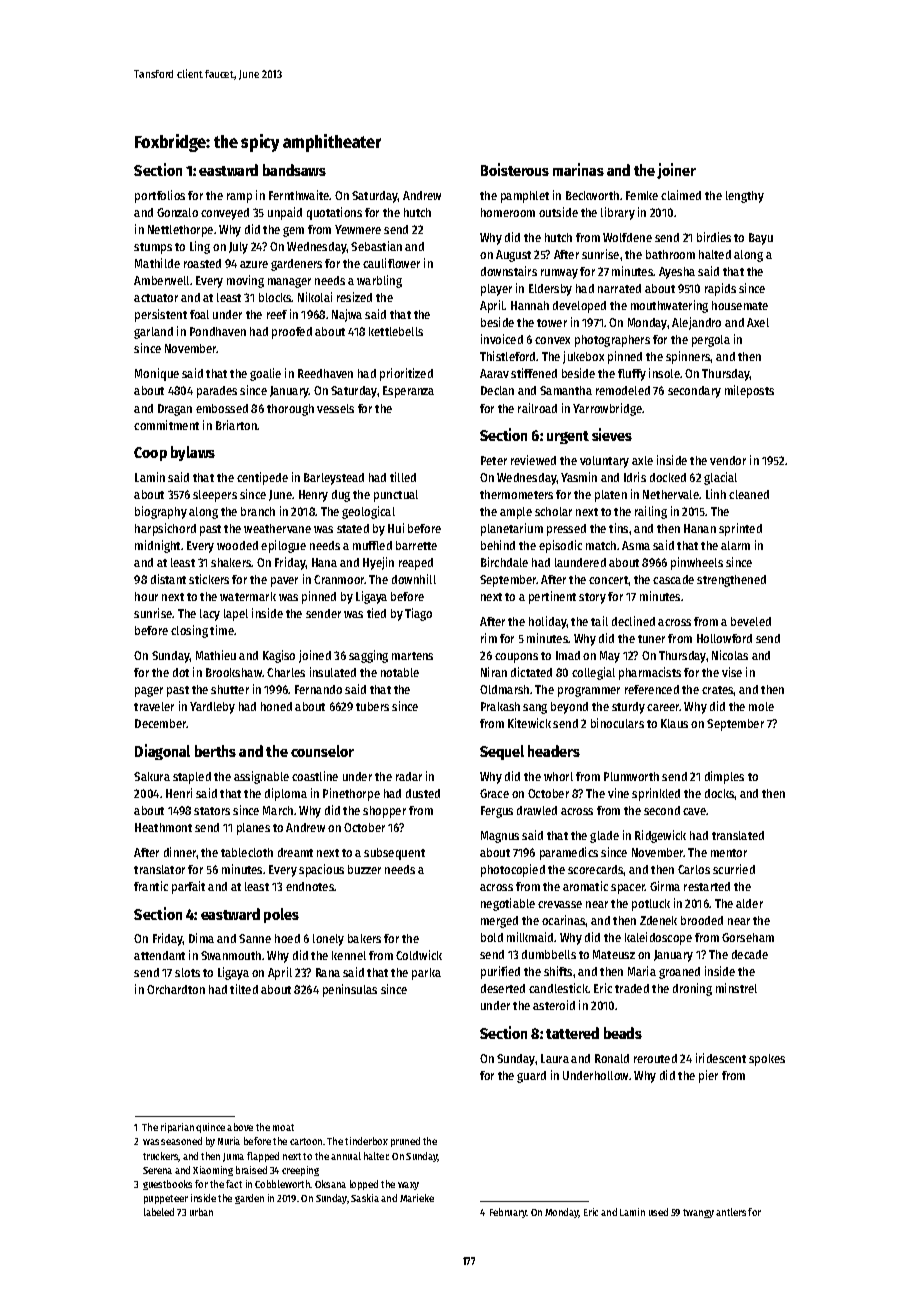  Describe the element at coordinates (299, 195) in the document. I see `Fernthwaite` at that location.
